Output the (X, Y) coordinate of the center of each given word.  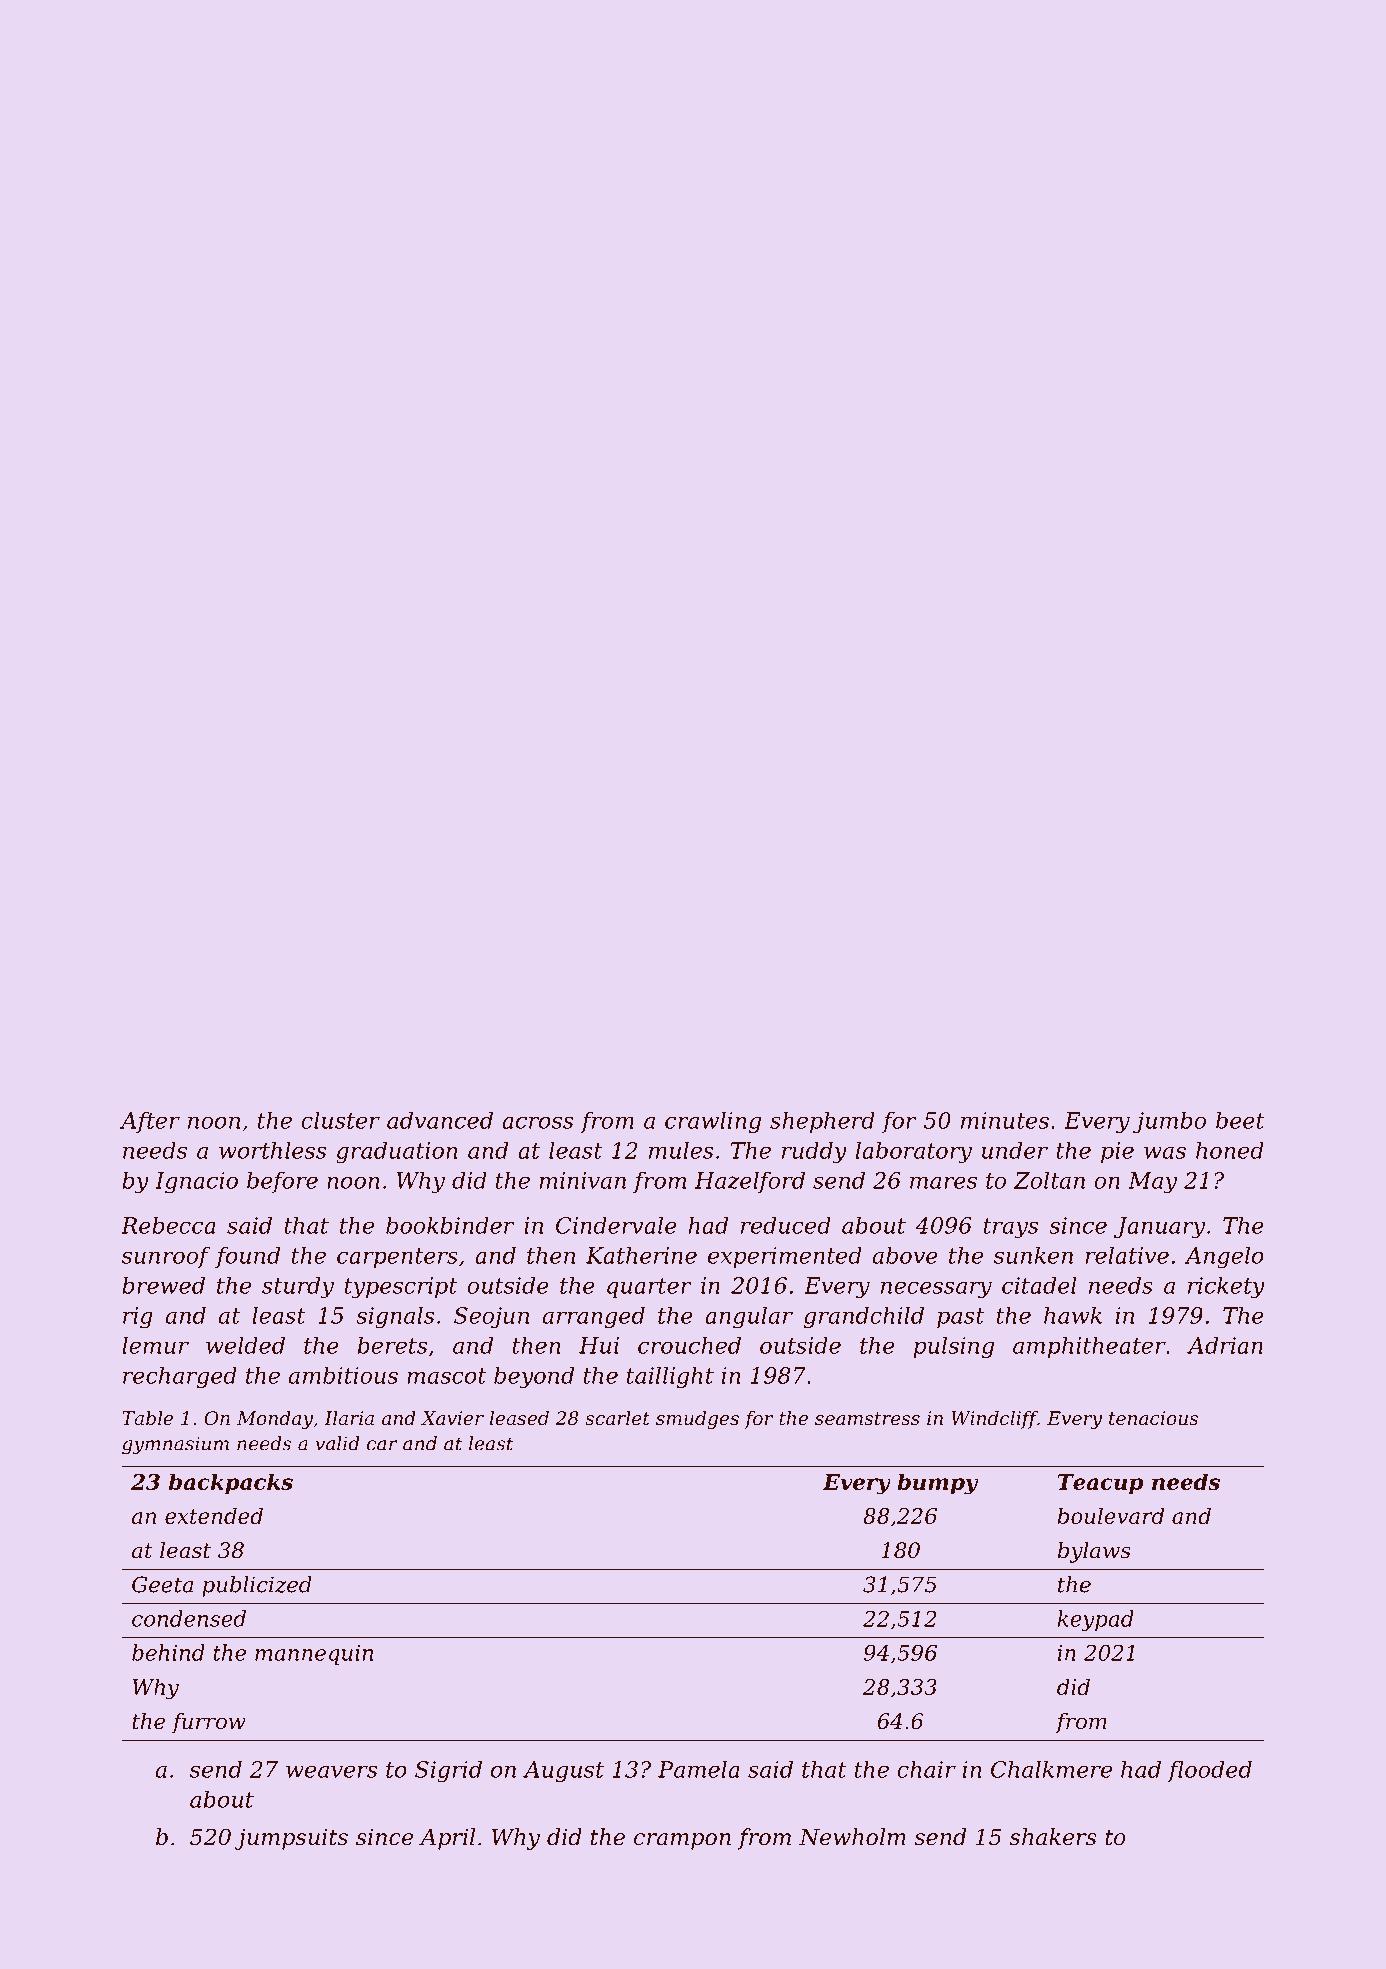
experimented (785, 1257)
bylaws (1094, 1552)
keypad (1096, 1620)
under (1015, 1150)
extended (214, 1515)
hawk (1073, 1315)
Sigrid (448, 1772)
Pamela (699, 1769)
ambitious (343, 1375)
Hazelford (750, 1182)
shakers (1053, 1837)
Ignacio (196, 1183)
